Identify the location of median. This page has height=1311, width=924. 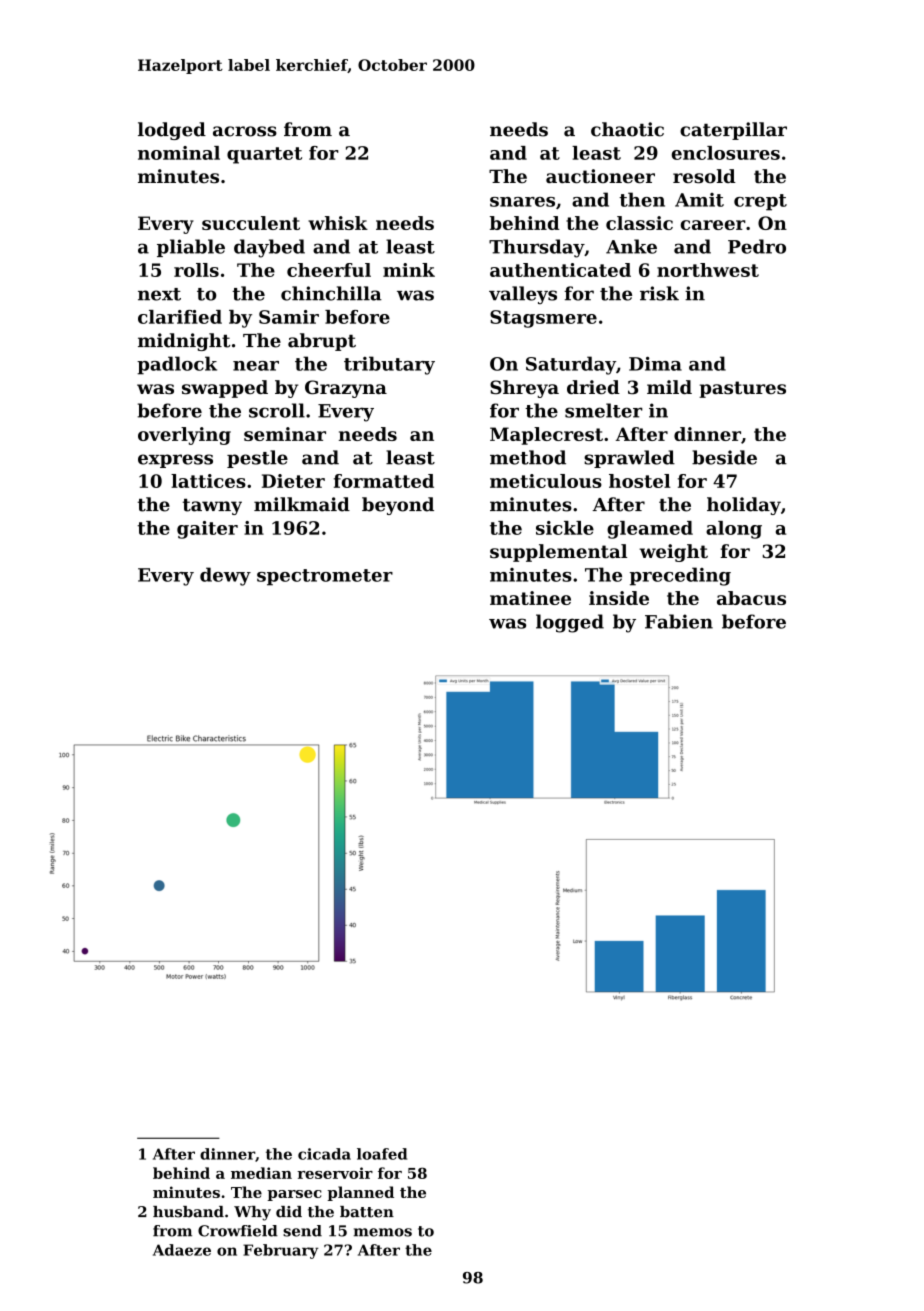
(261, 1173).
